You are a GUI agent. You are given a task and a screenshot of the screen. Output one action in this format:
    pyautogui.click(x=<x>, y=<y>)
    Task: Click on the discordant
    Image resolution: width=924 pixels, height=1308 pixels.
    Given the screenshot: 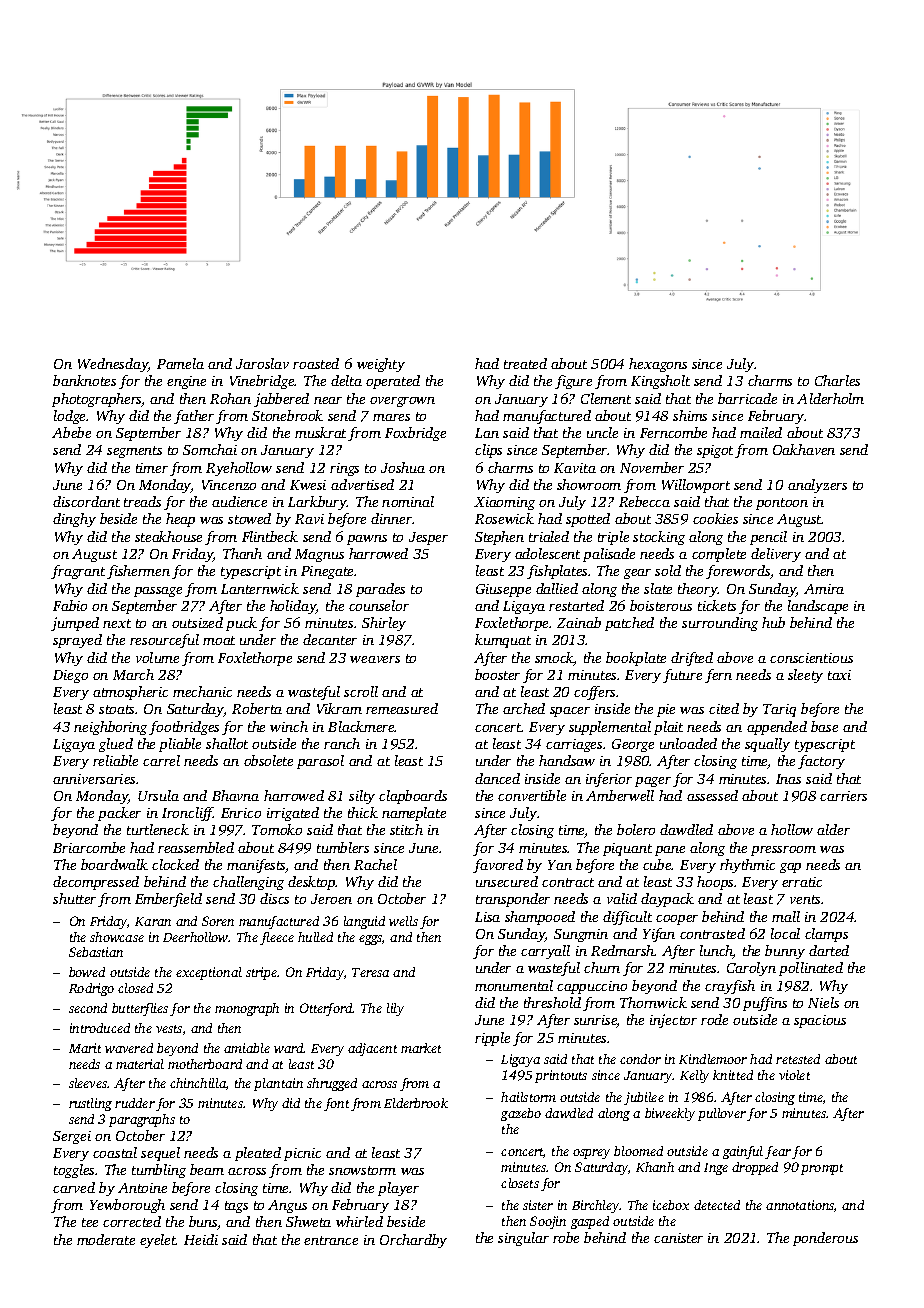 What is the action you would take?
    pyautogui.click(x=86, y=501)
